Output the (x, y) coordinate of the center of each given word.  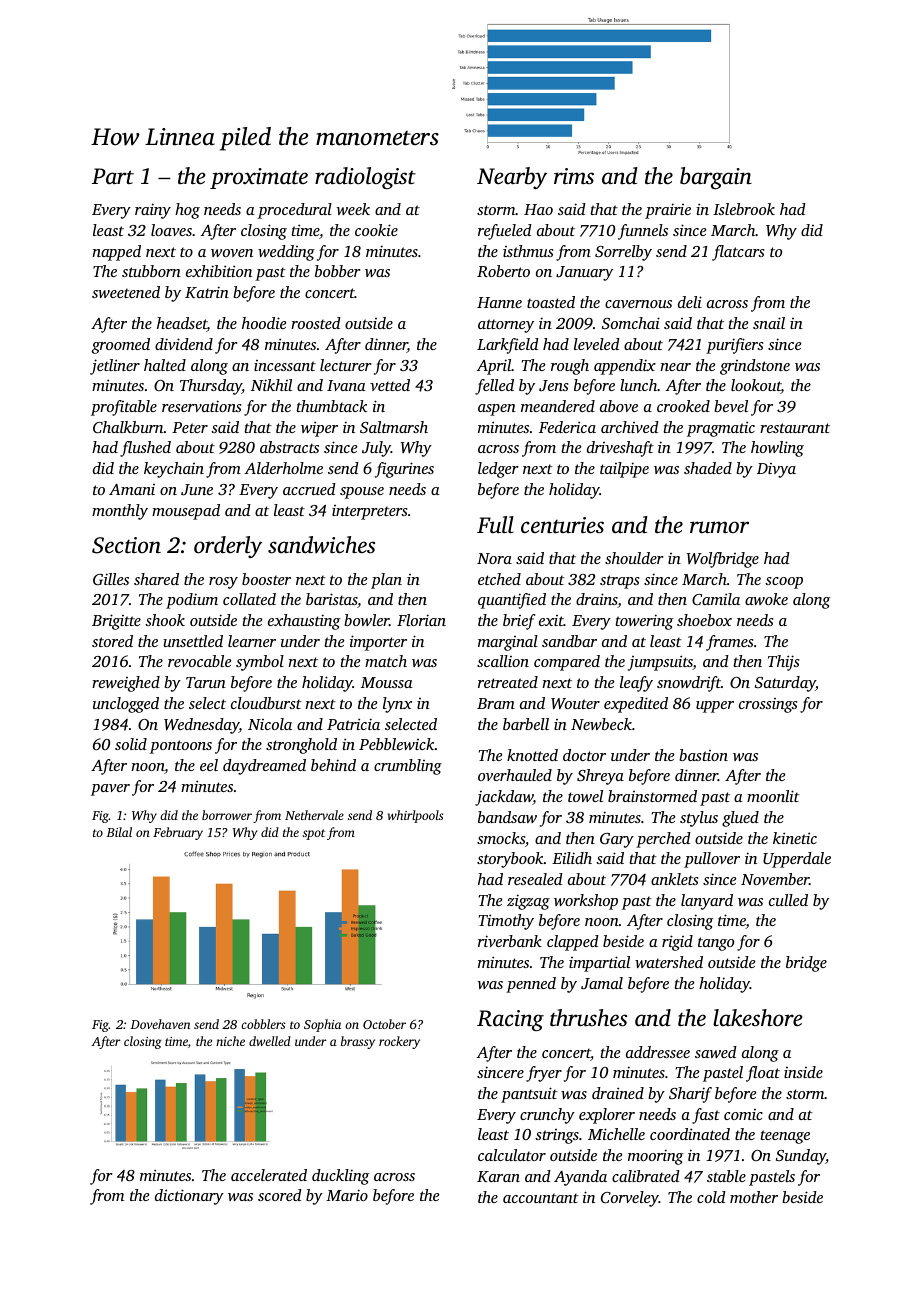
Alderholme (283, 468)
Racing (510, 1020)
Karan (498, 1176)
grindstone (755, 367)
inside (803, 1072)
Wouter (575, 704)
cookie (376, 230)
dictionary (189, 1197)
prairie (668, 211)
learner (252, 641)
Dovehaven (160, 1024)
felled (494, 387)
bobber (337, 271)
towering (644, 622)
